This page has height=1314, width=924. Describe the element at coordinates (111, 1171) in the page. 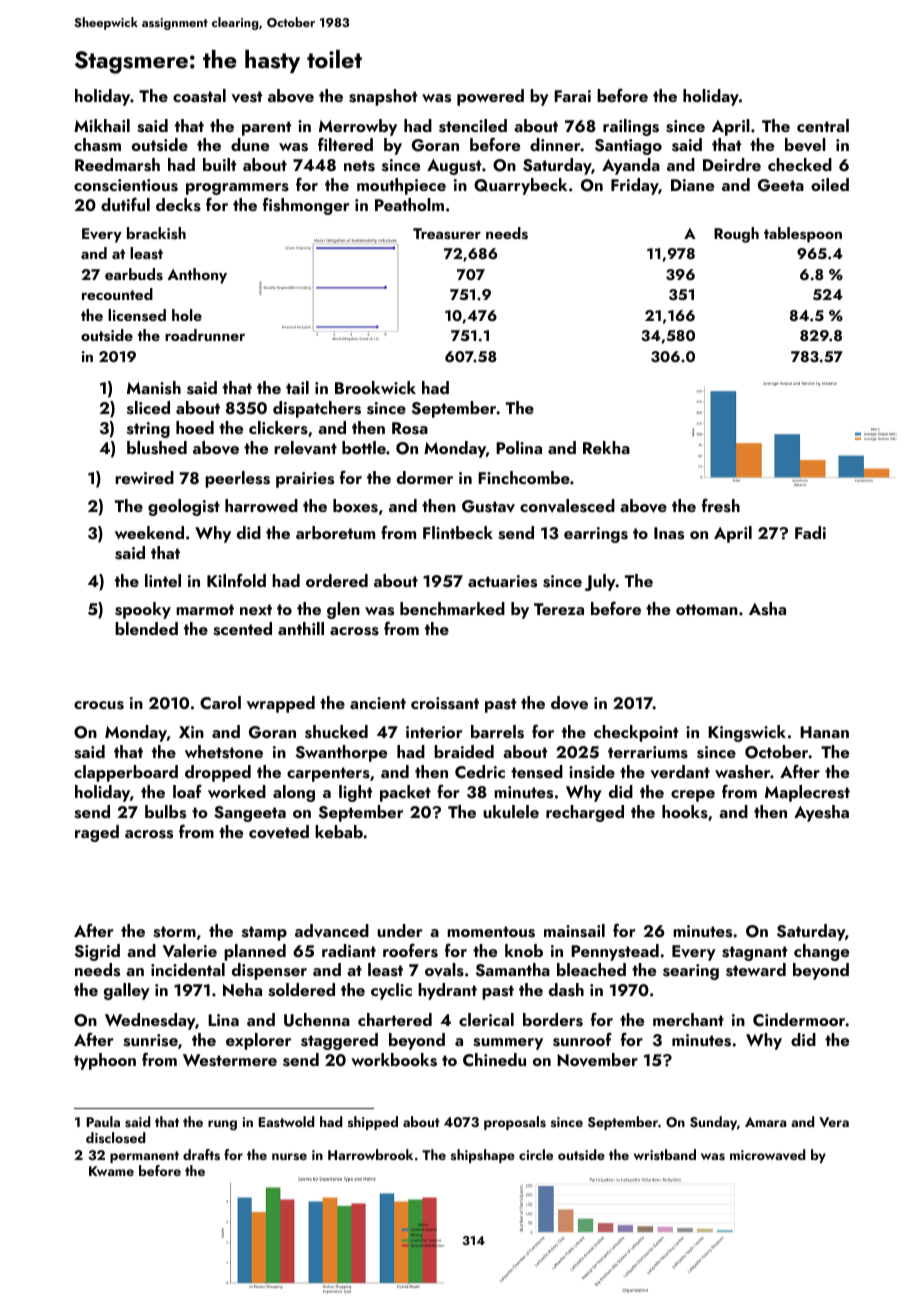

I see `Kwame` at that location.
